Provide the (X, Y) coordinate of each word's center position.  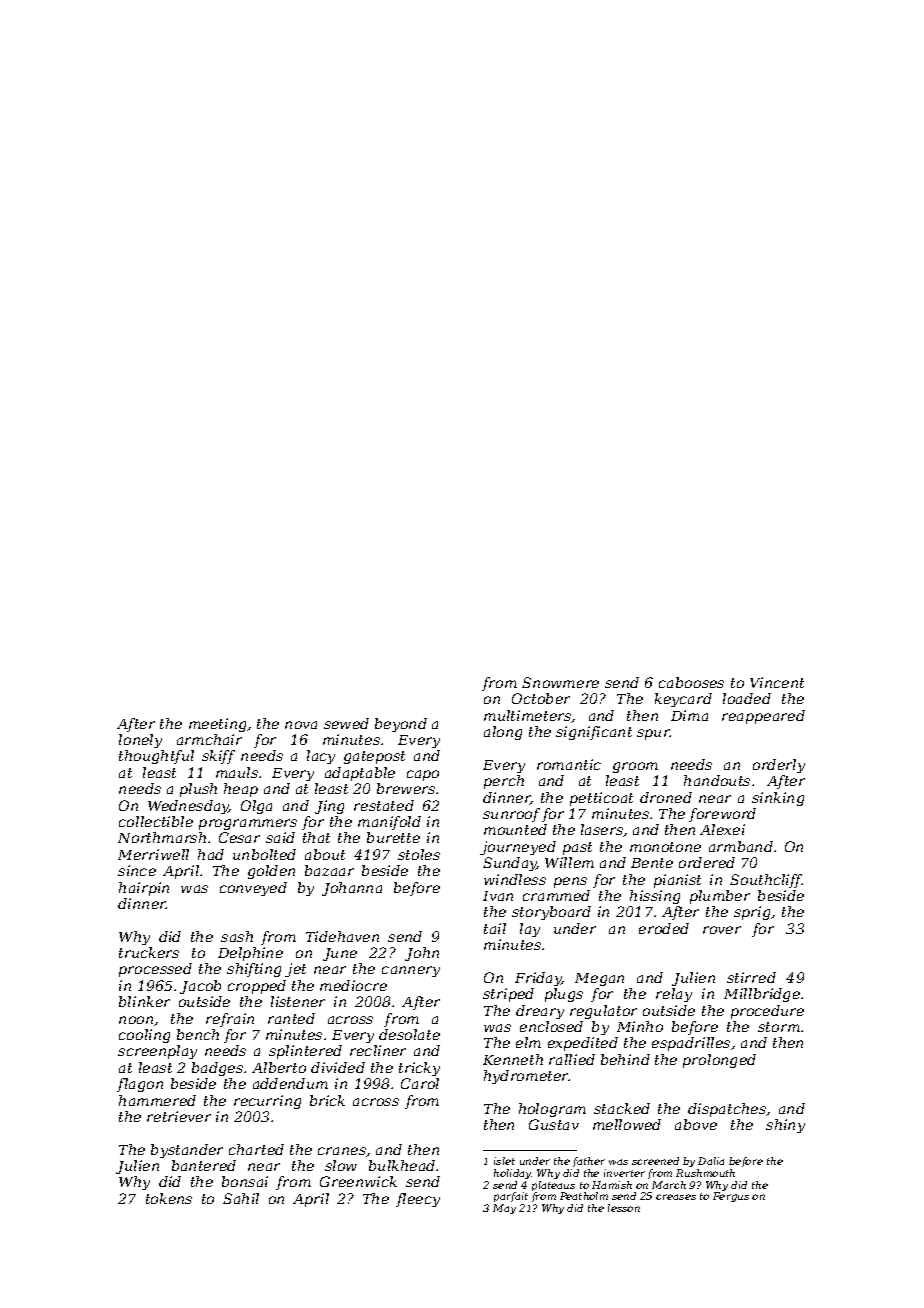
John (422, 954)
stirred (751, 977)
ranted (291, 1018)
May (504, 1209)
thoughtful (156, 757)
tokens (169, 1198)
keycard (683, 700)
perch (504, 782)
